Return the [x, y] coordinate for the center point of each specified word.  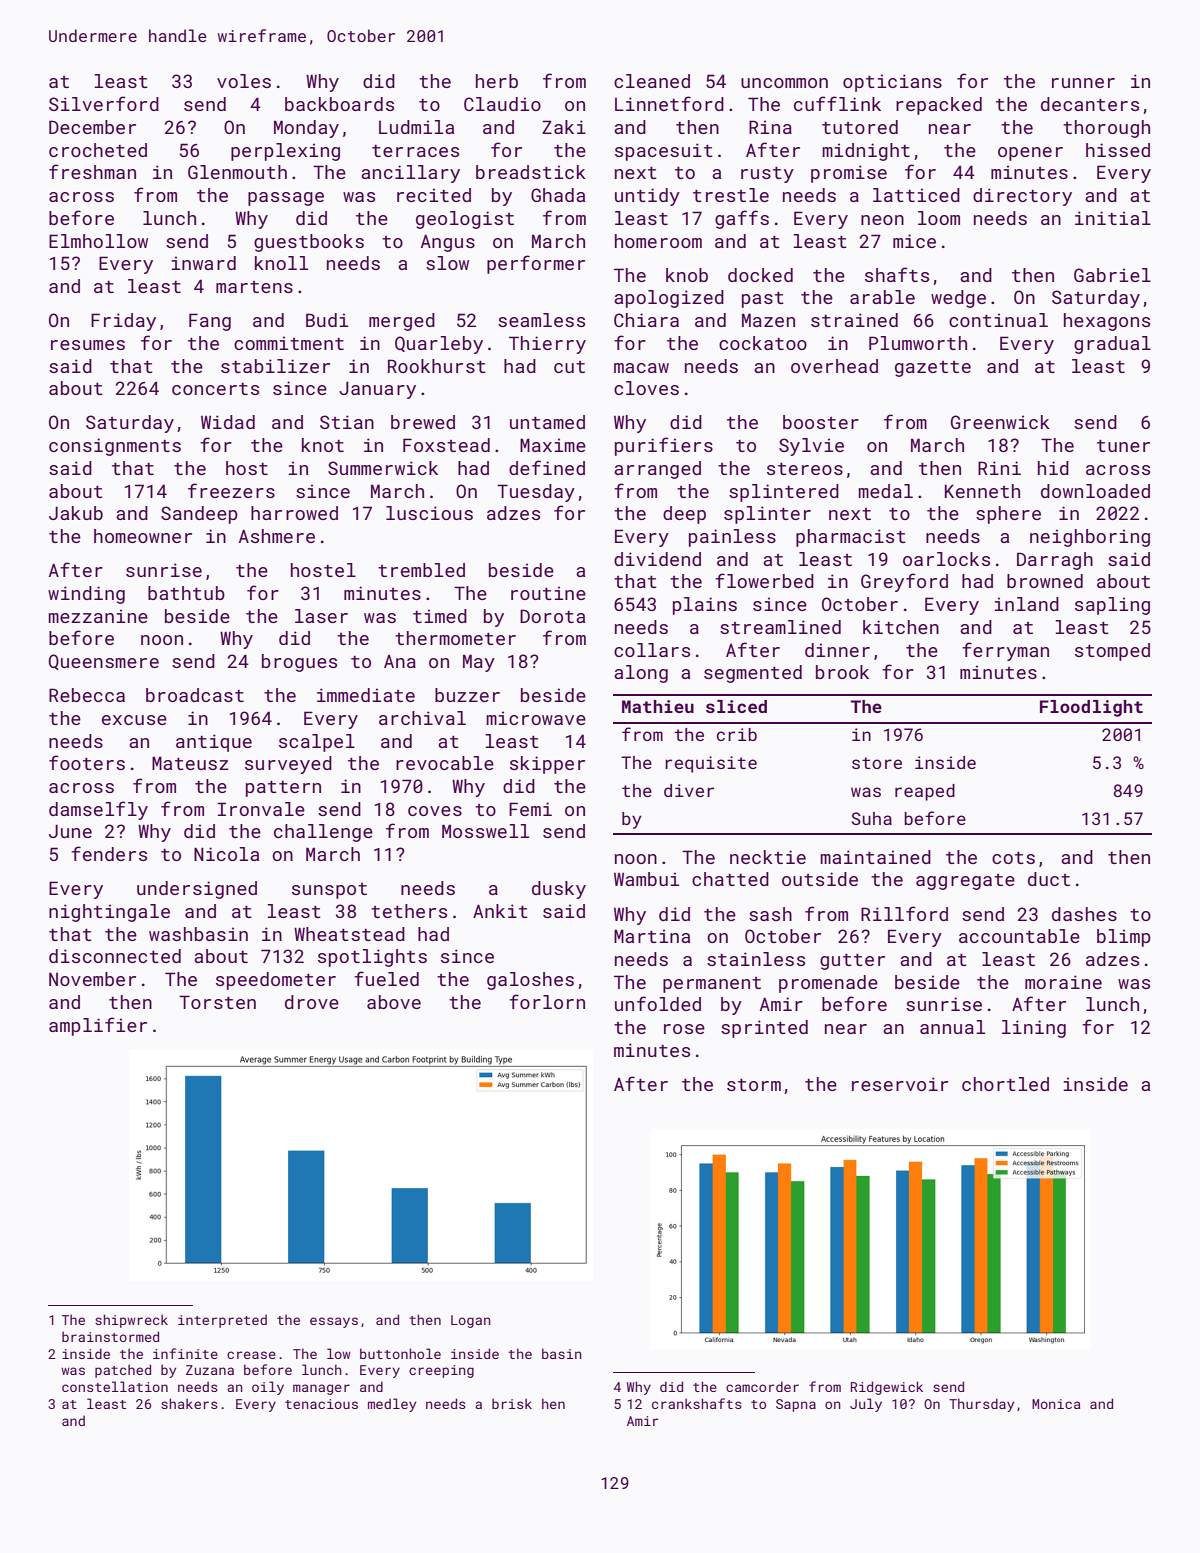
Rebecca [87, 695]
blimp [1124, 938]
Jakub [76, 513]
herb [497, 81]
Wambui [646, 879]
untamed [547, 422]
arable [882, 297]
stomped [1112, 652]
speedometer [276, 981]
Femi [530, 809]
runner [1083, 83]
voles [244, 81]
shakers [189, 1403]
